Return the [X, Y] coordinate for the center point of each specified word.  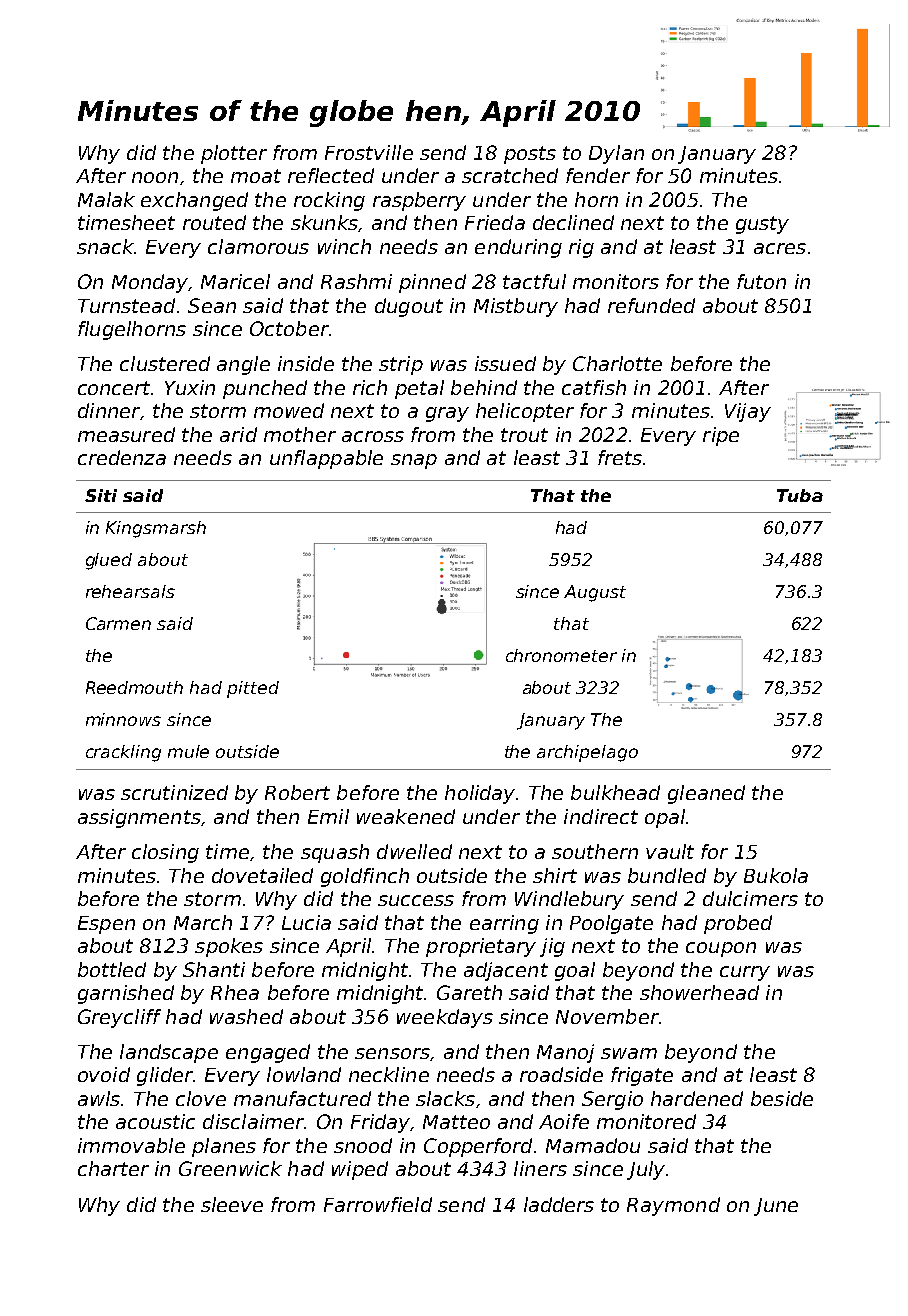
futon [761, 281]
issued [505, 363]
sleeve [232, 1204]
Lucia [306, 922]
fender [598, 175]
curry [745, 973]
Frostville [369, 152]
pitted [253, 689]
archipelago [587, 753]
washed [246, 1016]
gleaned [706, 794]
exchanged [194, 201]
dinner [109, 410]
